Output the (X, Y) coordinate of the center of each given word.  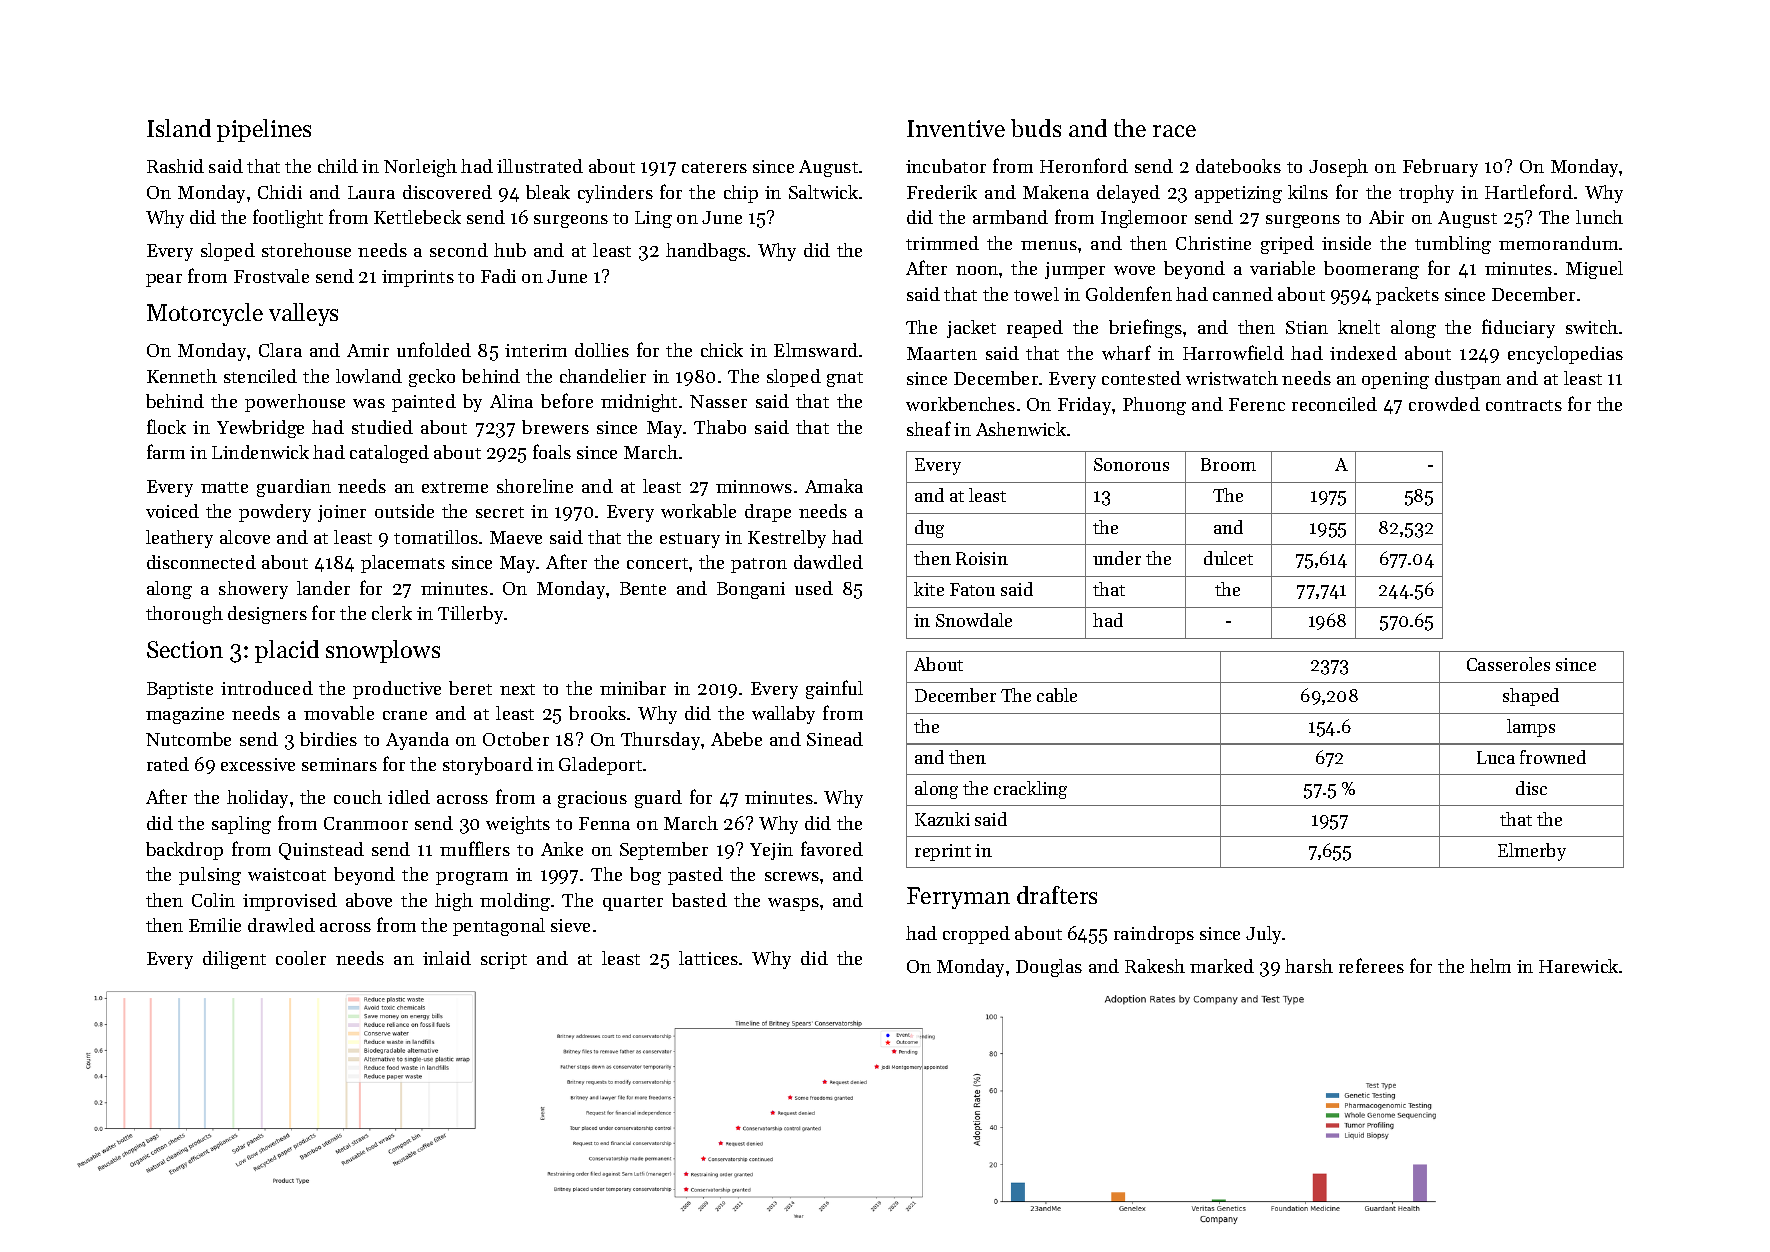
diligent (234, 960)
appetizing (1238, 194)
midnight (639, 403)
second (459, 250)
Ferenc (1257, 404)
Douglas (1049, 968)
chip (741, 194)
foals (552, 451)
